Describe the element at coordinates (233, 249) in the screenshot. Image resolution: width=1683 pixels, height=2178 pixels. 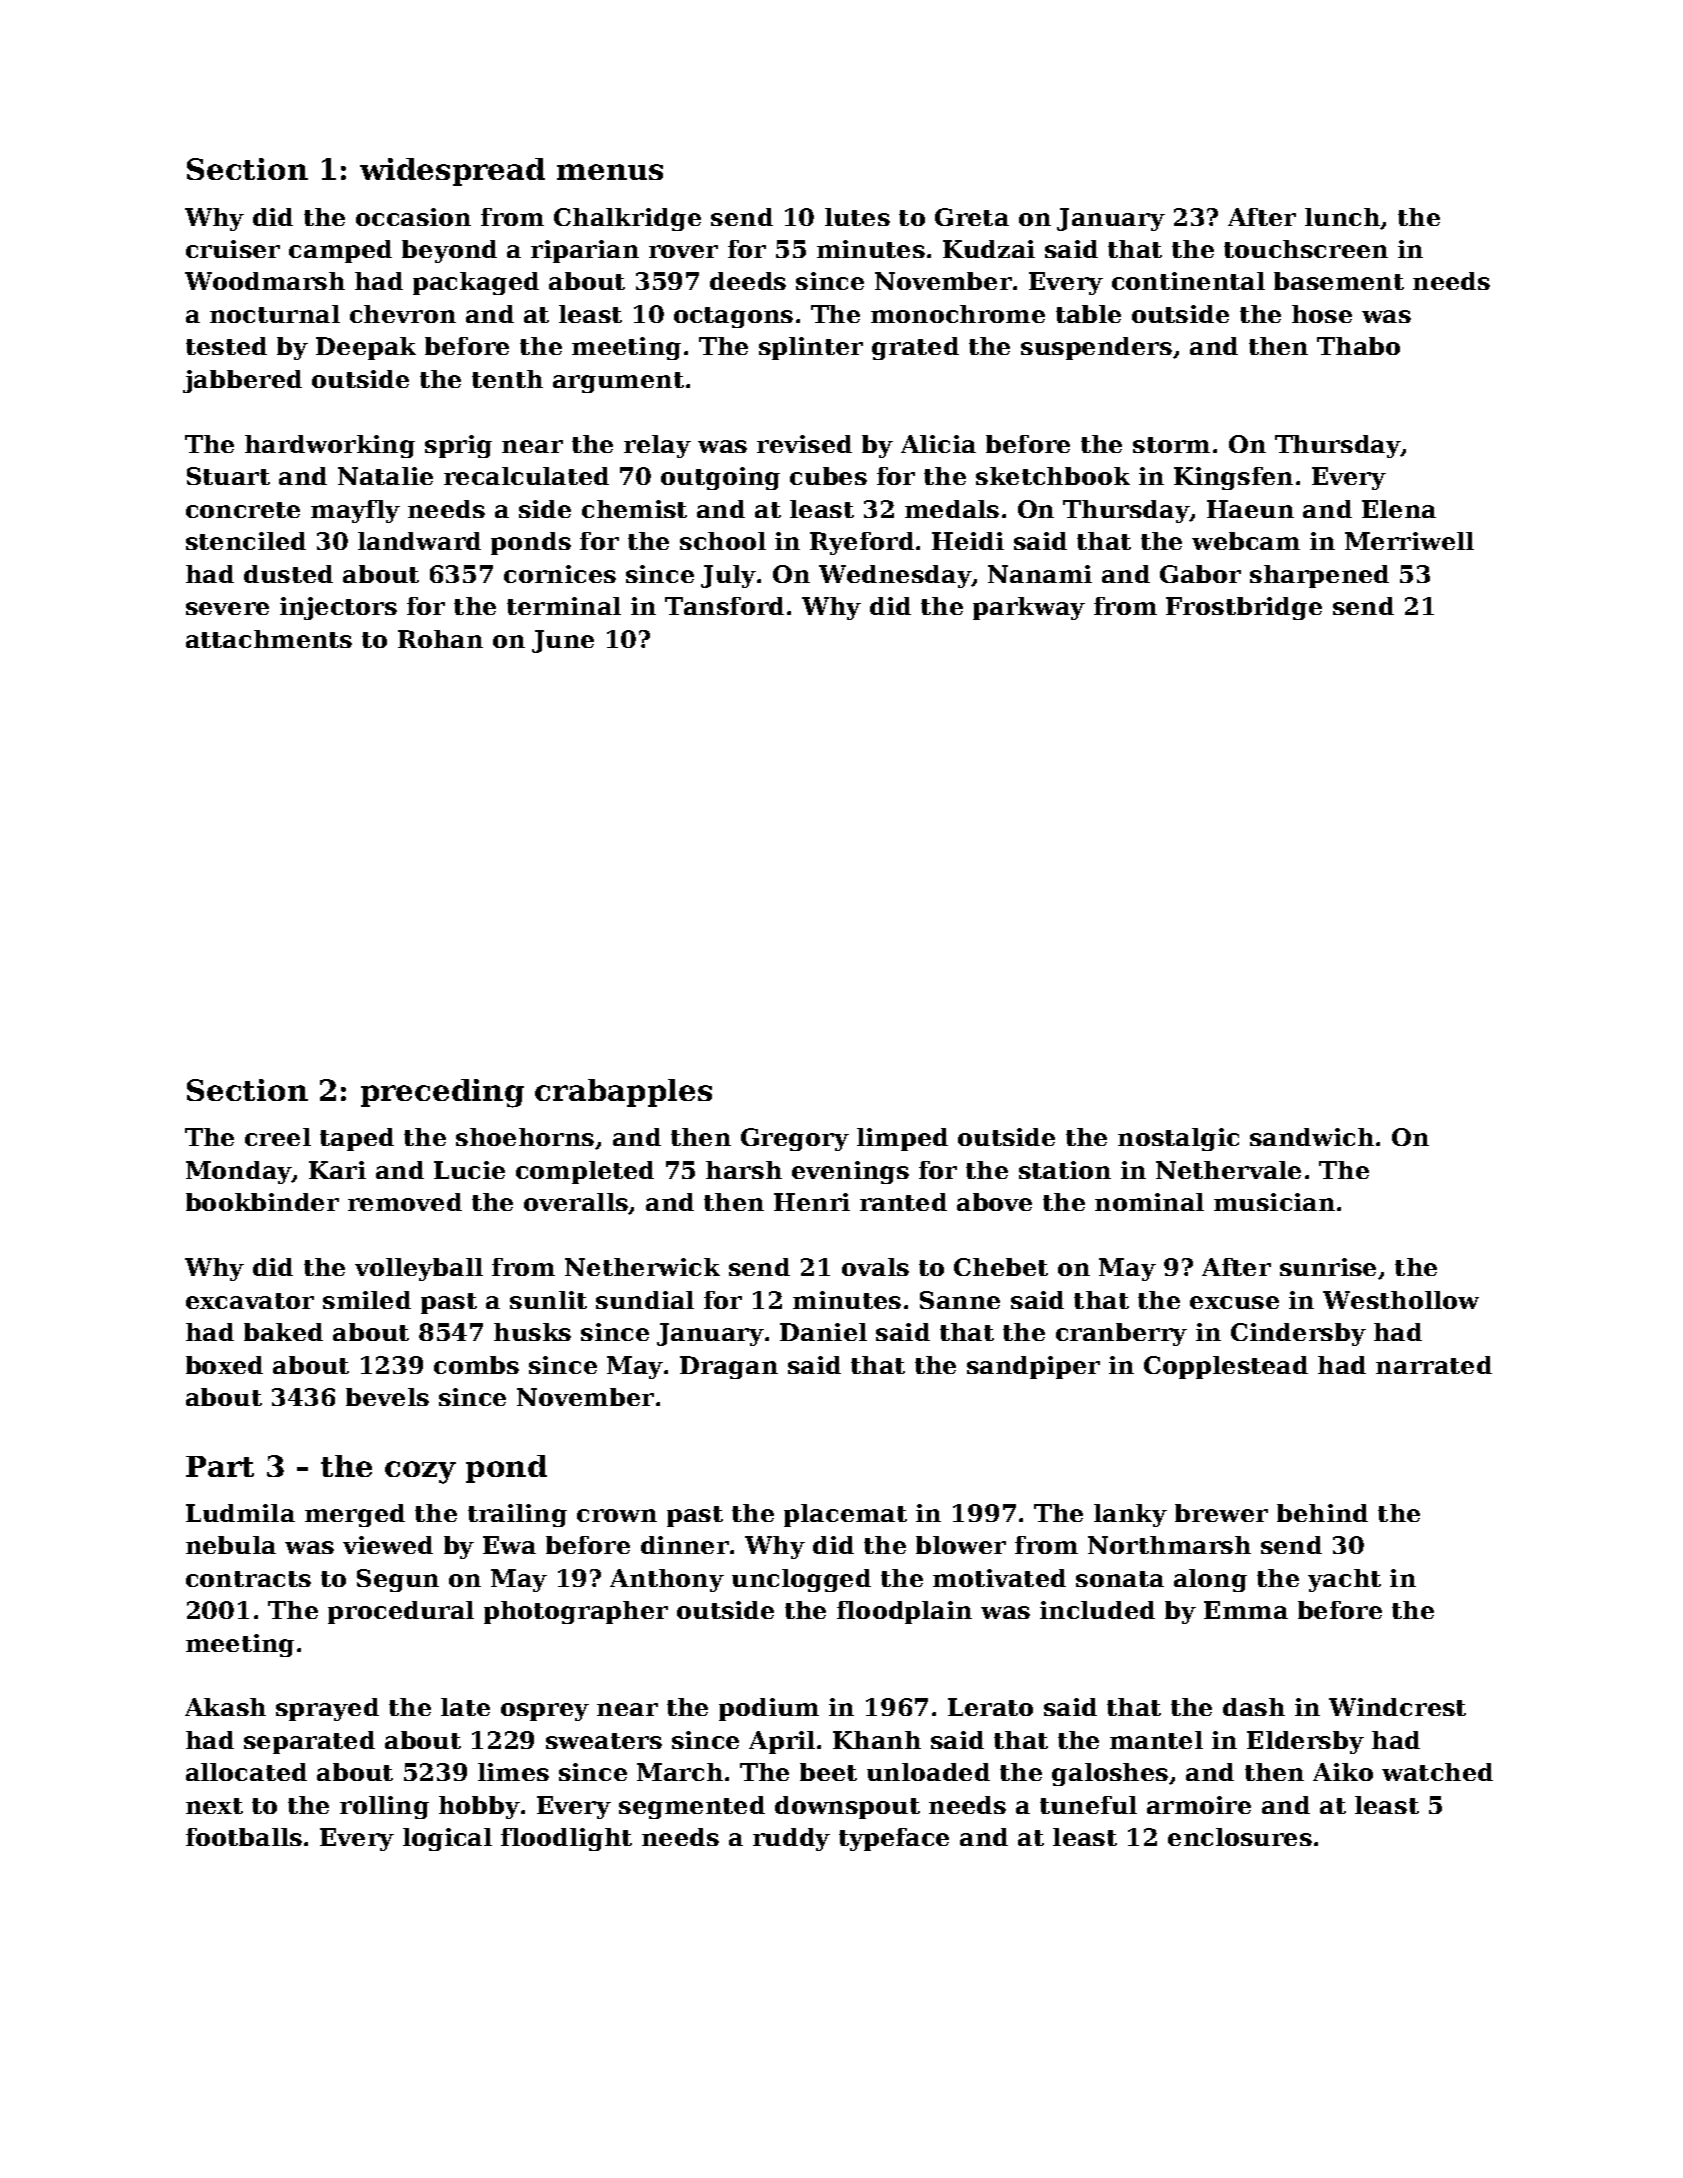
I see `cruiser` at that location.
